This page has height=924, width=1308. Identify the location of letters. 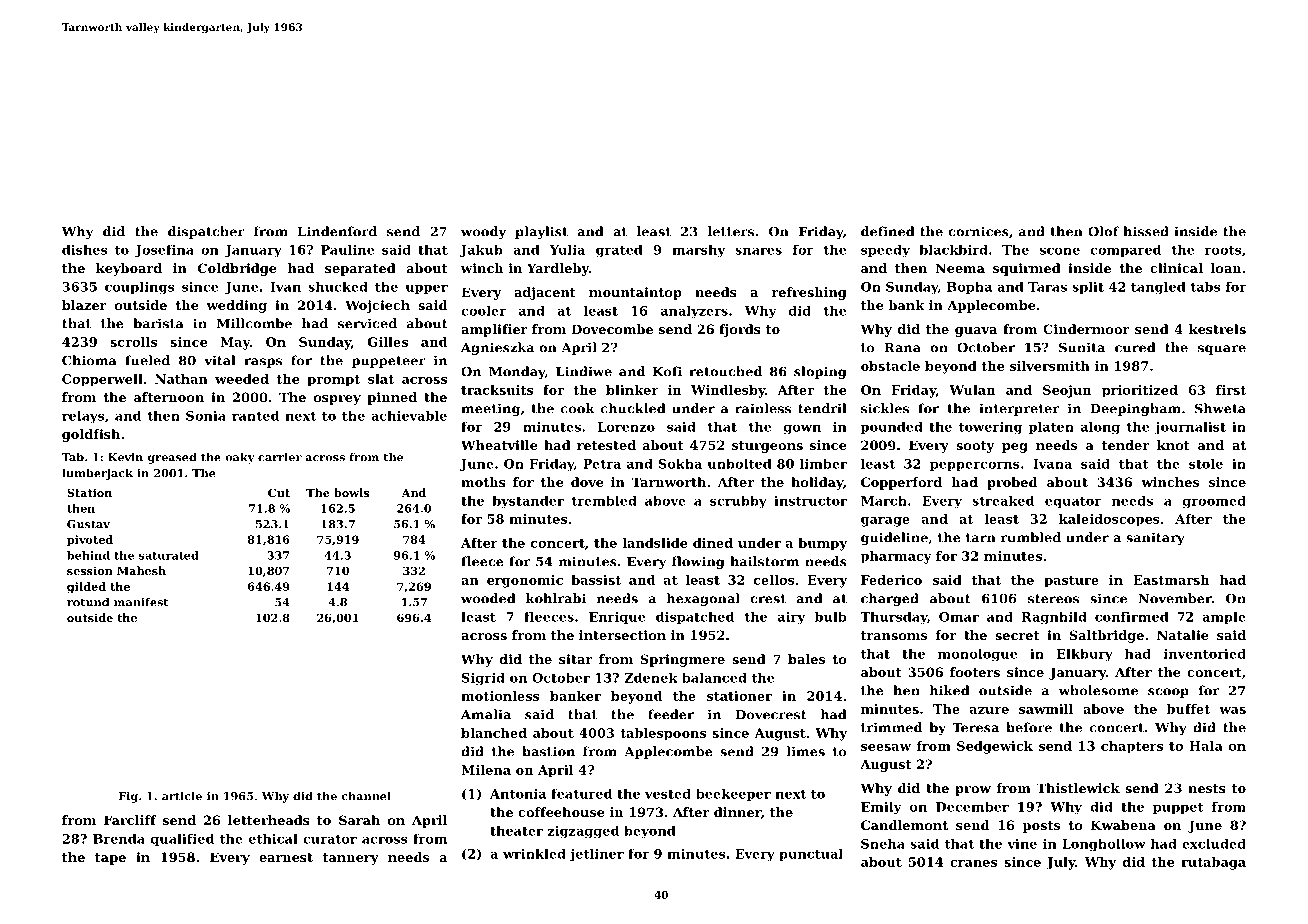
(731, 231).
